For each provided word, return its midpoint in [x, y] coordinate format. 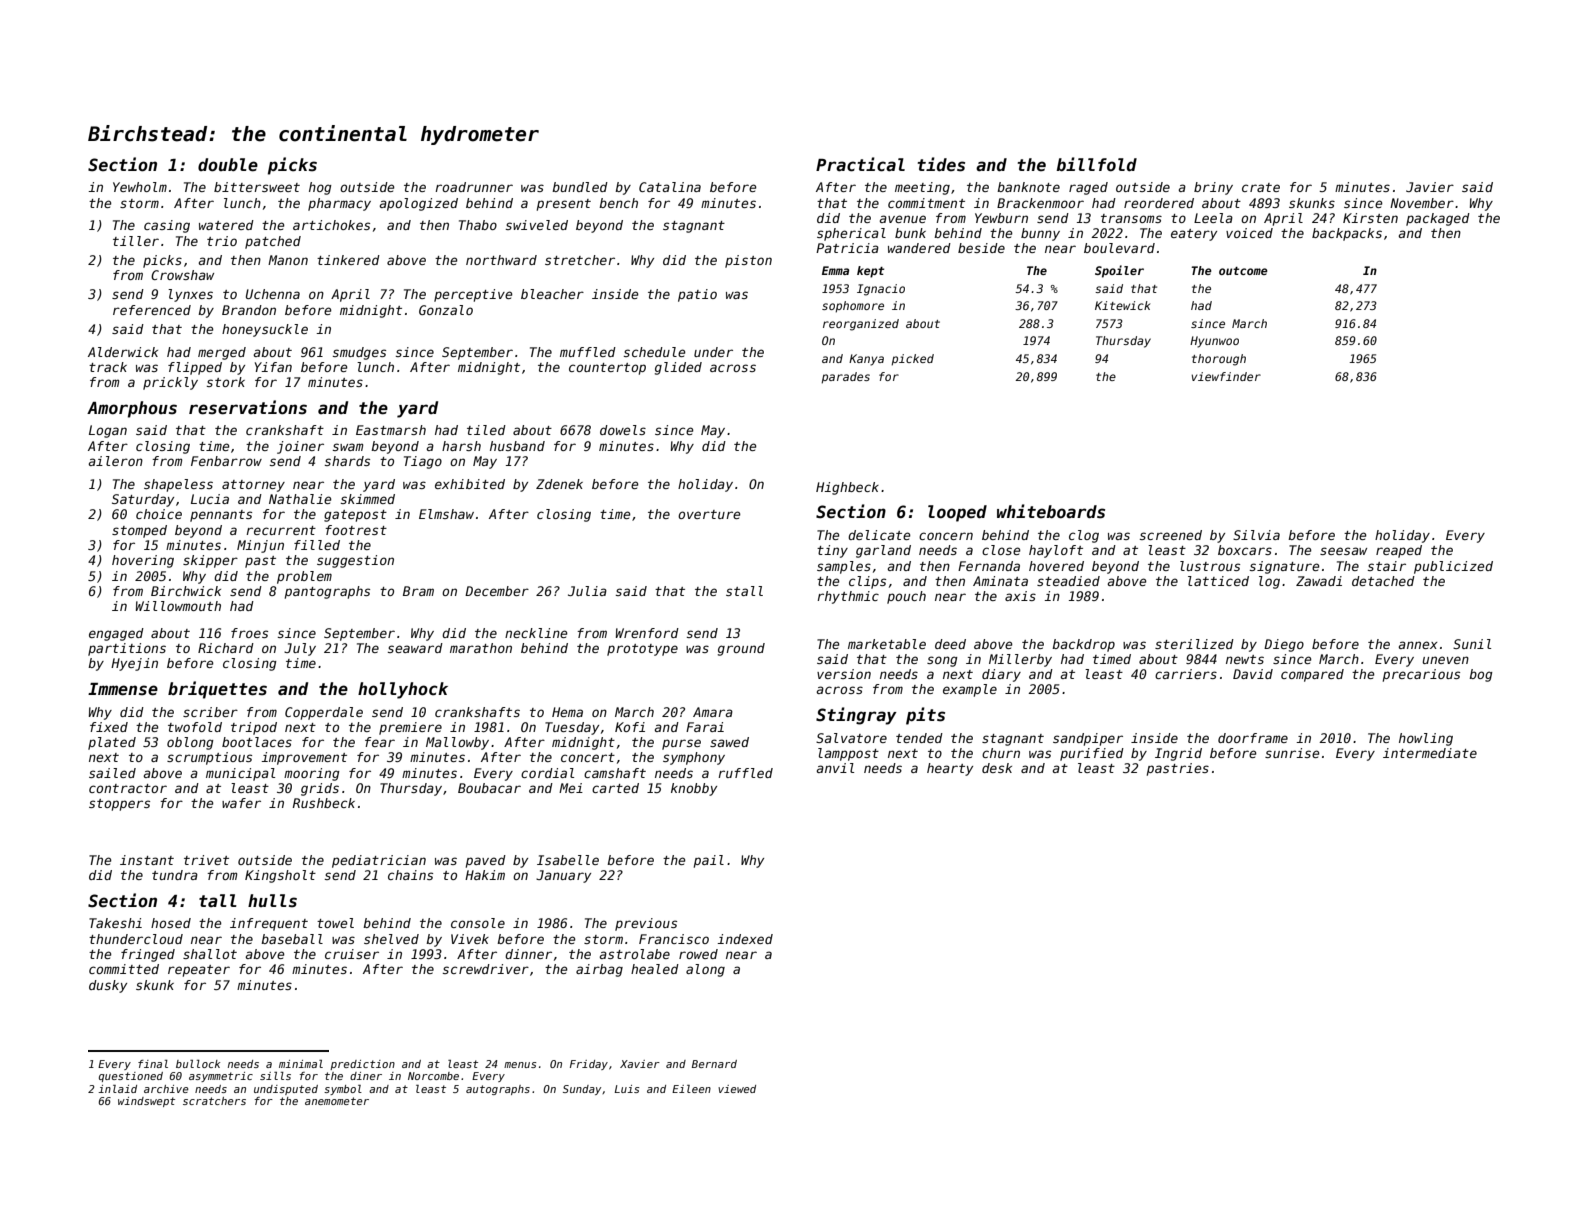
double [228, 165]
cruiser [352, 954]
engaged [116, 634]
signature [1285, 567]
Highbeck [847, 488]
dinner [528, 954]
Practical [860, 164]
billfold [1096, 164]
